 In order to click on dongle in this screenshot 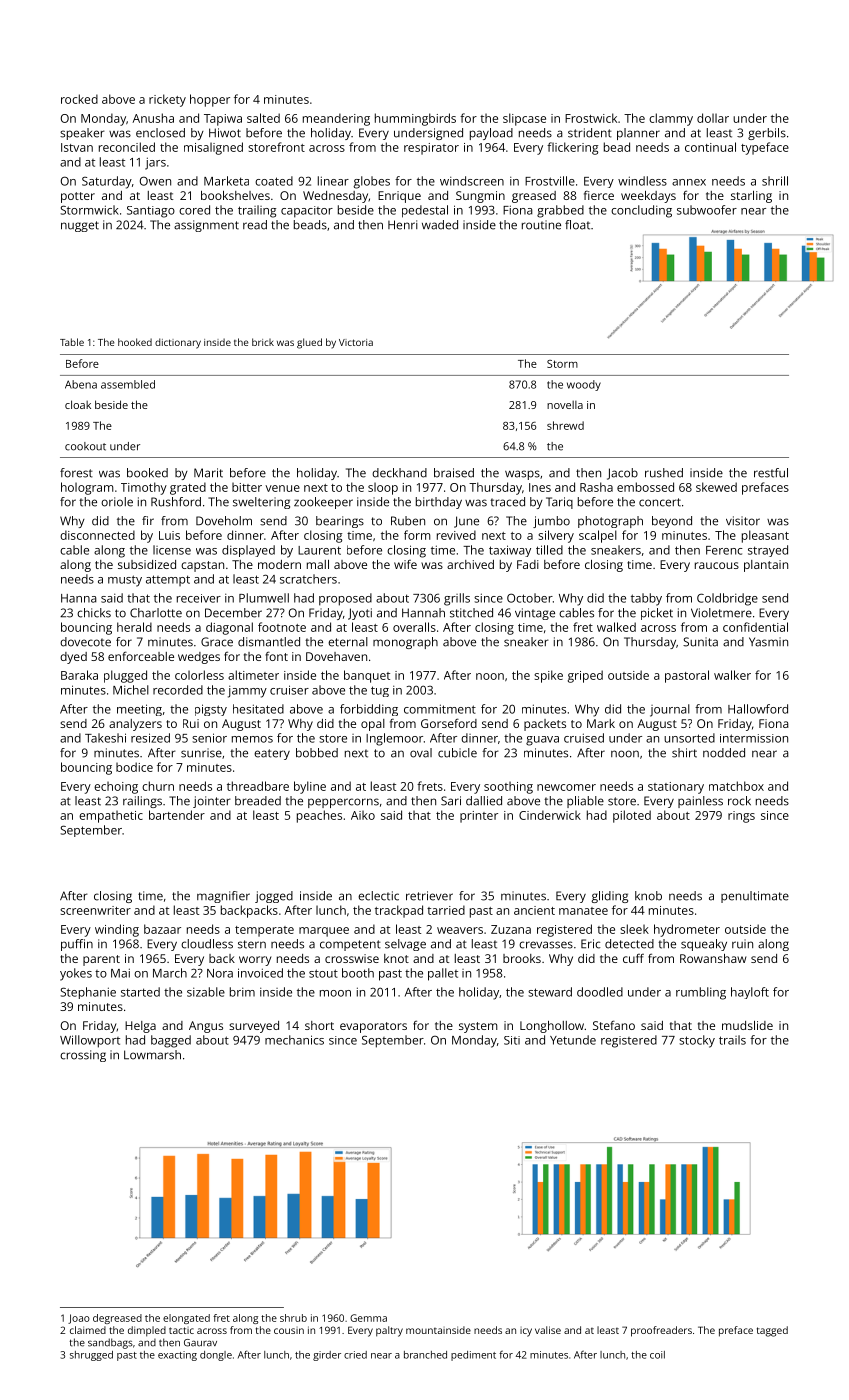, I will do `click(216, 1356)`.
